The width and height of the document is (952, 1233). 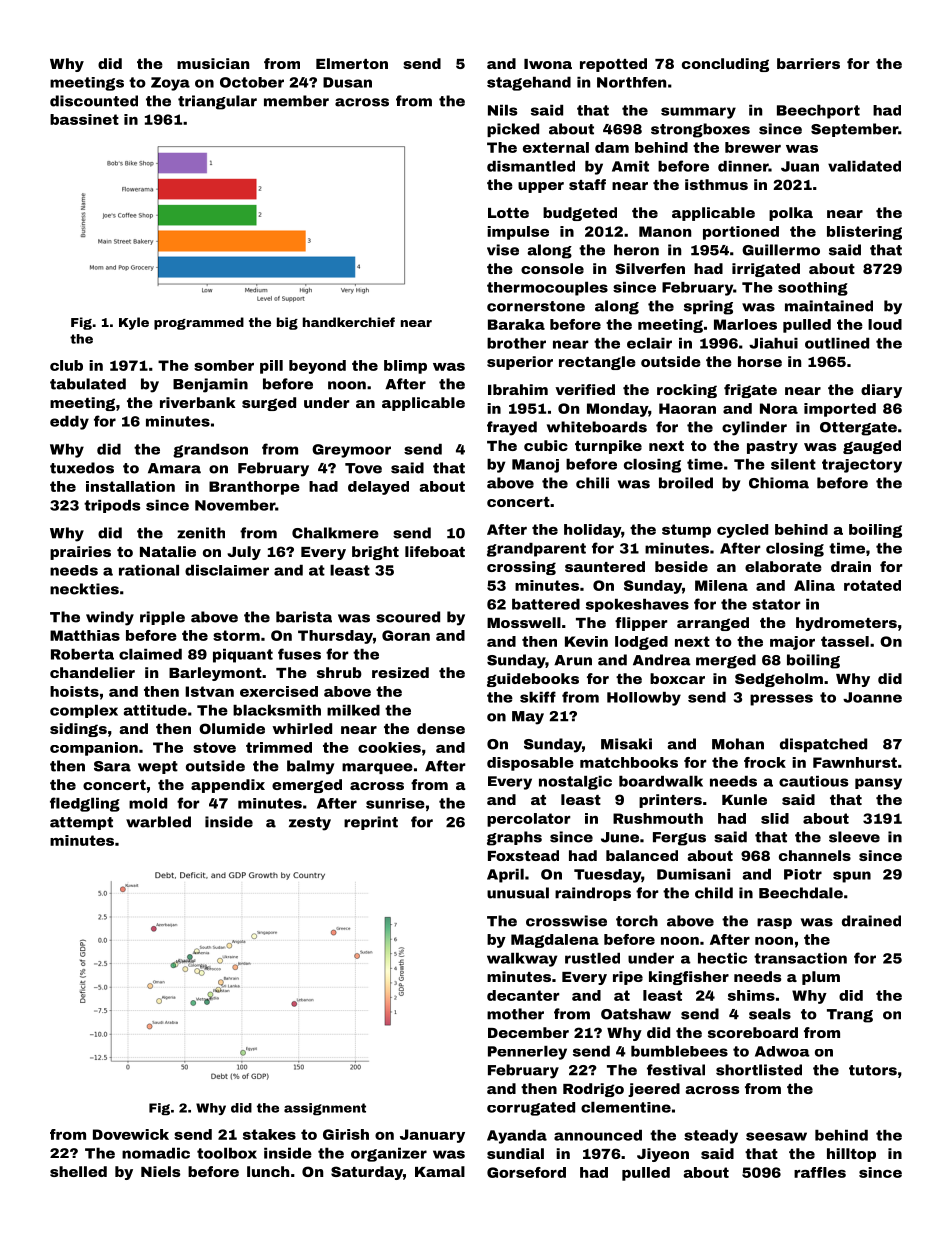 I want to click on triangular, so click(x=217, y=102).
